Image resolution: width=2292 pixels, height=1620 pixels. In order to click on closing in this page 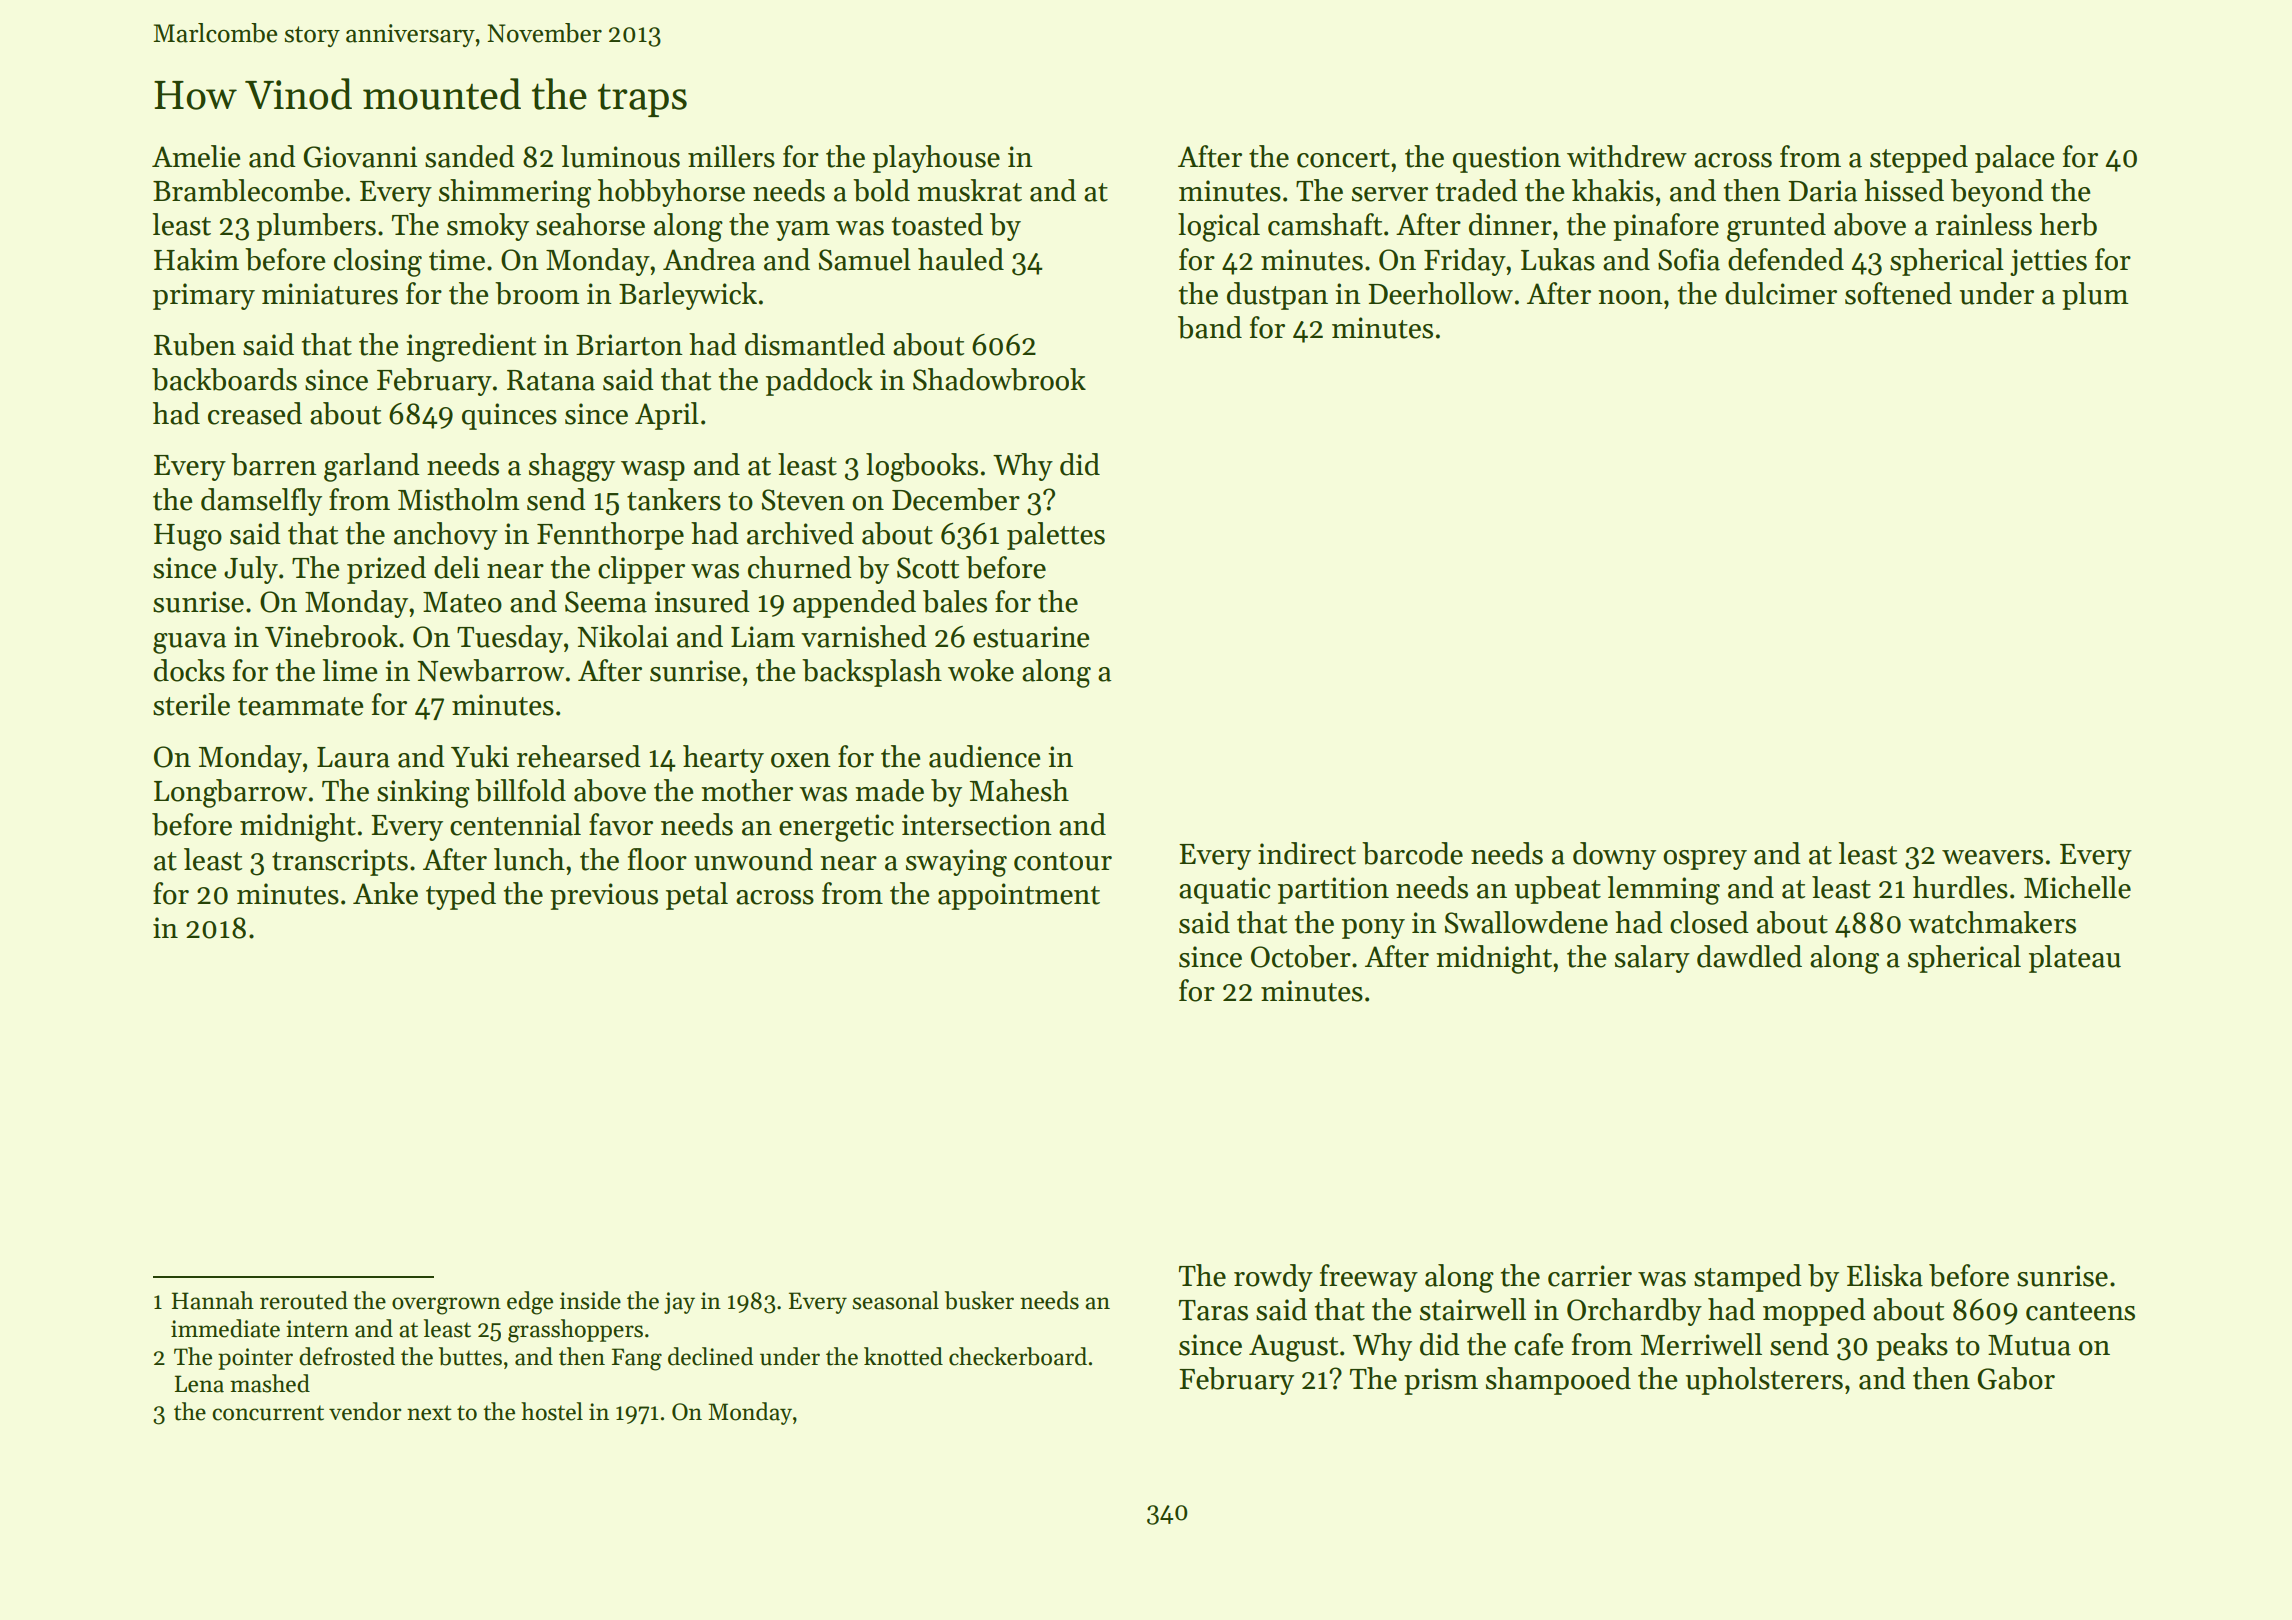, I will do `click(378, 262)`.
